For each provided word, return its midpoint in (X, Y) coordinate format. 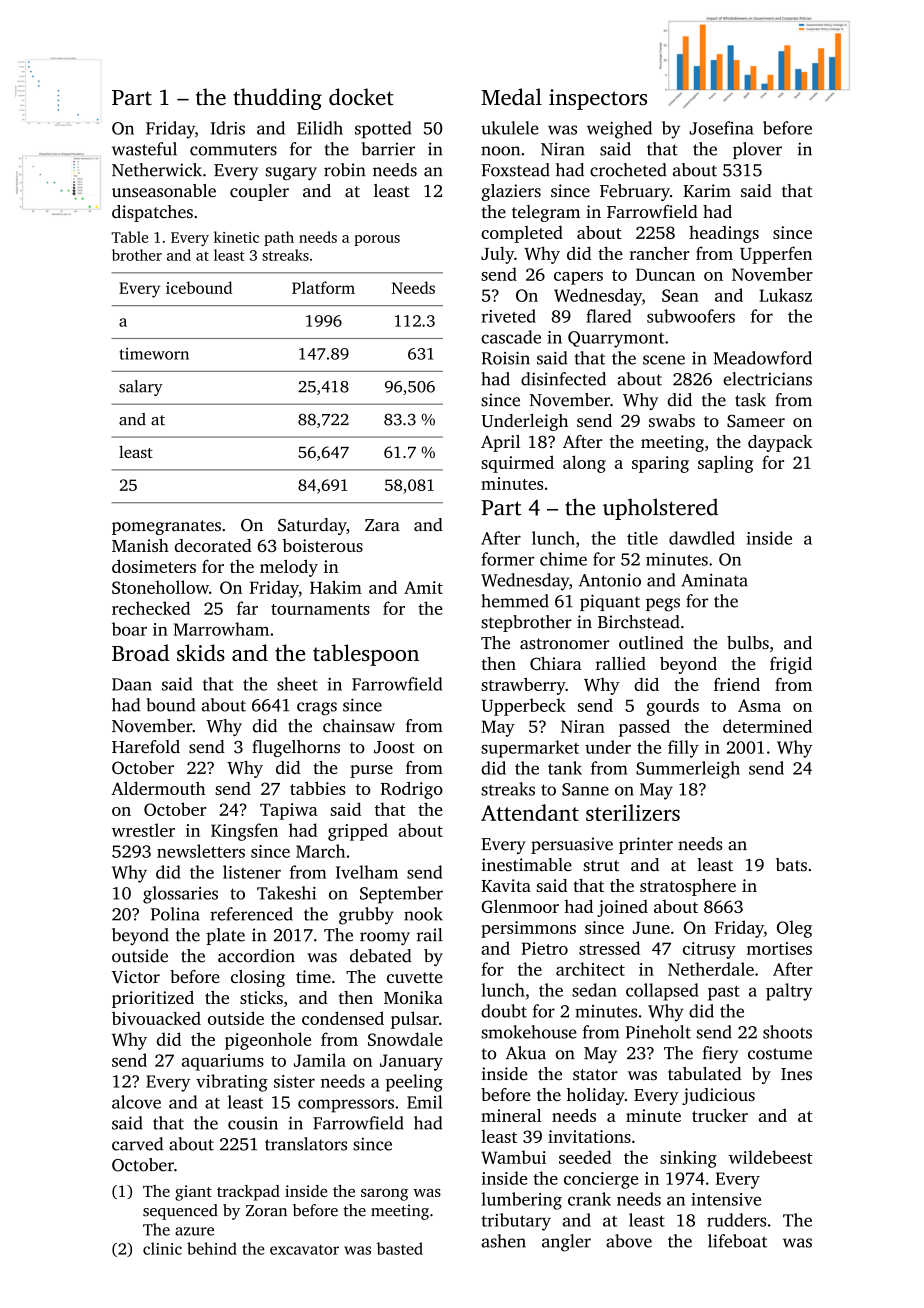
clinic (162, 1248)
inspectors (598, 99)
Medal (511, 97)
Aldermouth (158, 788)
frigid (791, 665)
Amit (423, 587)
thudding (277, 99)
